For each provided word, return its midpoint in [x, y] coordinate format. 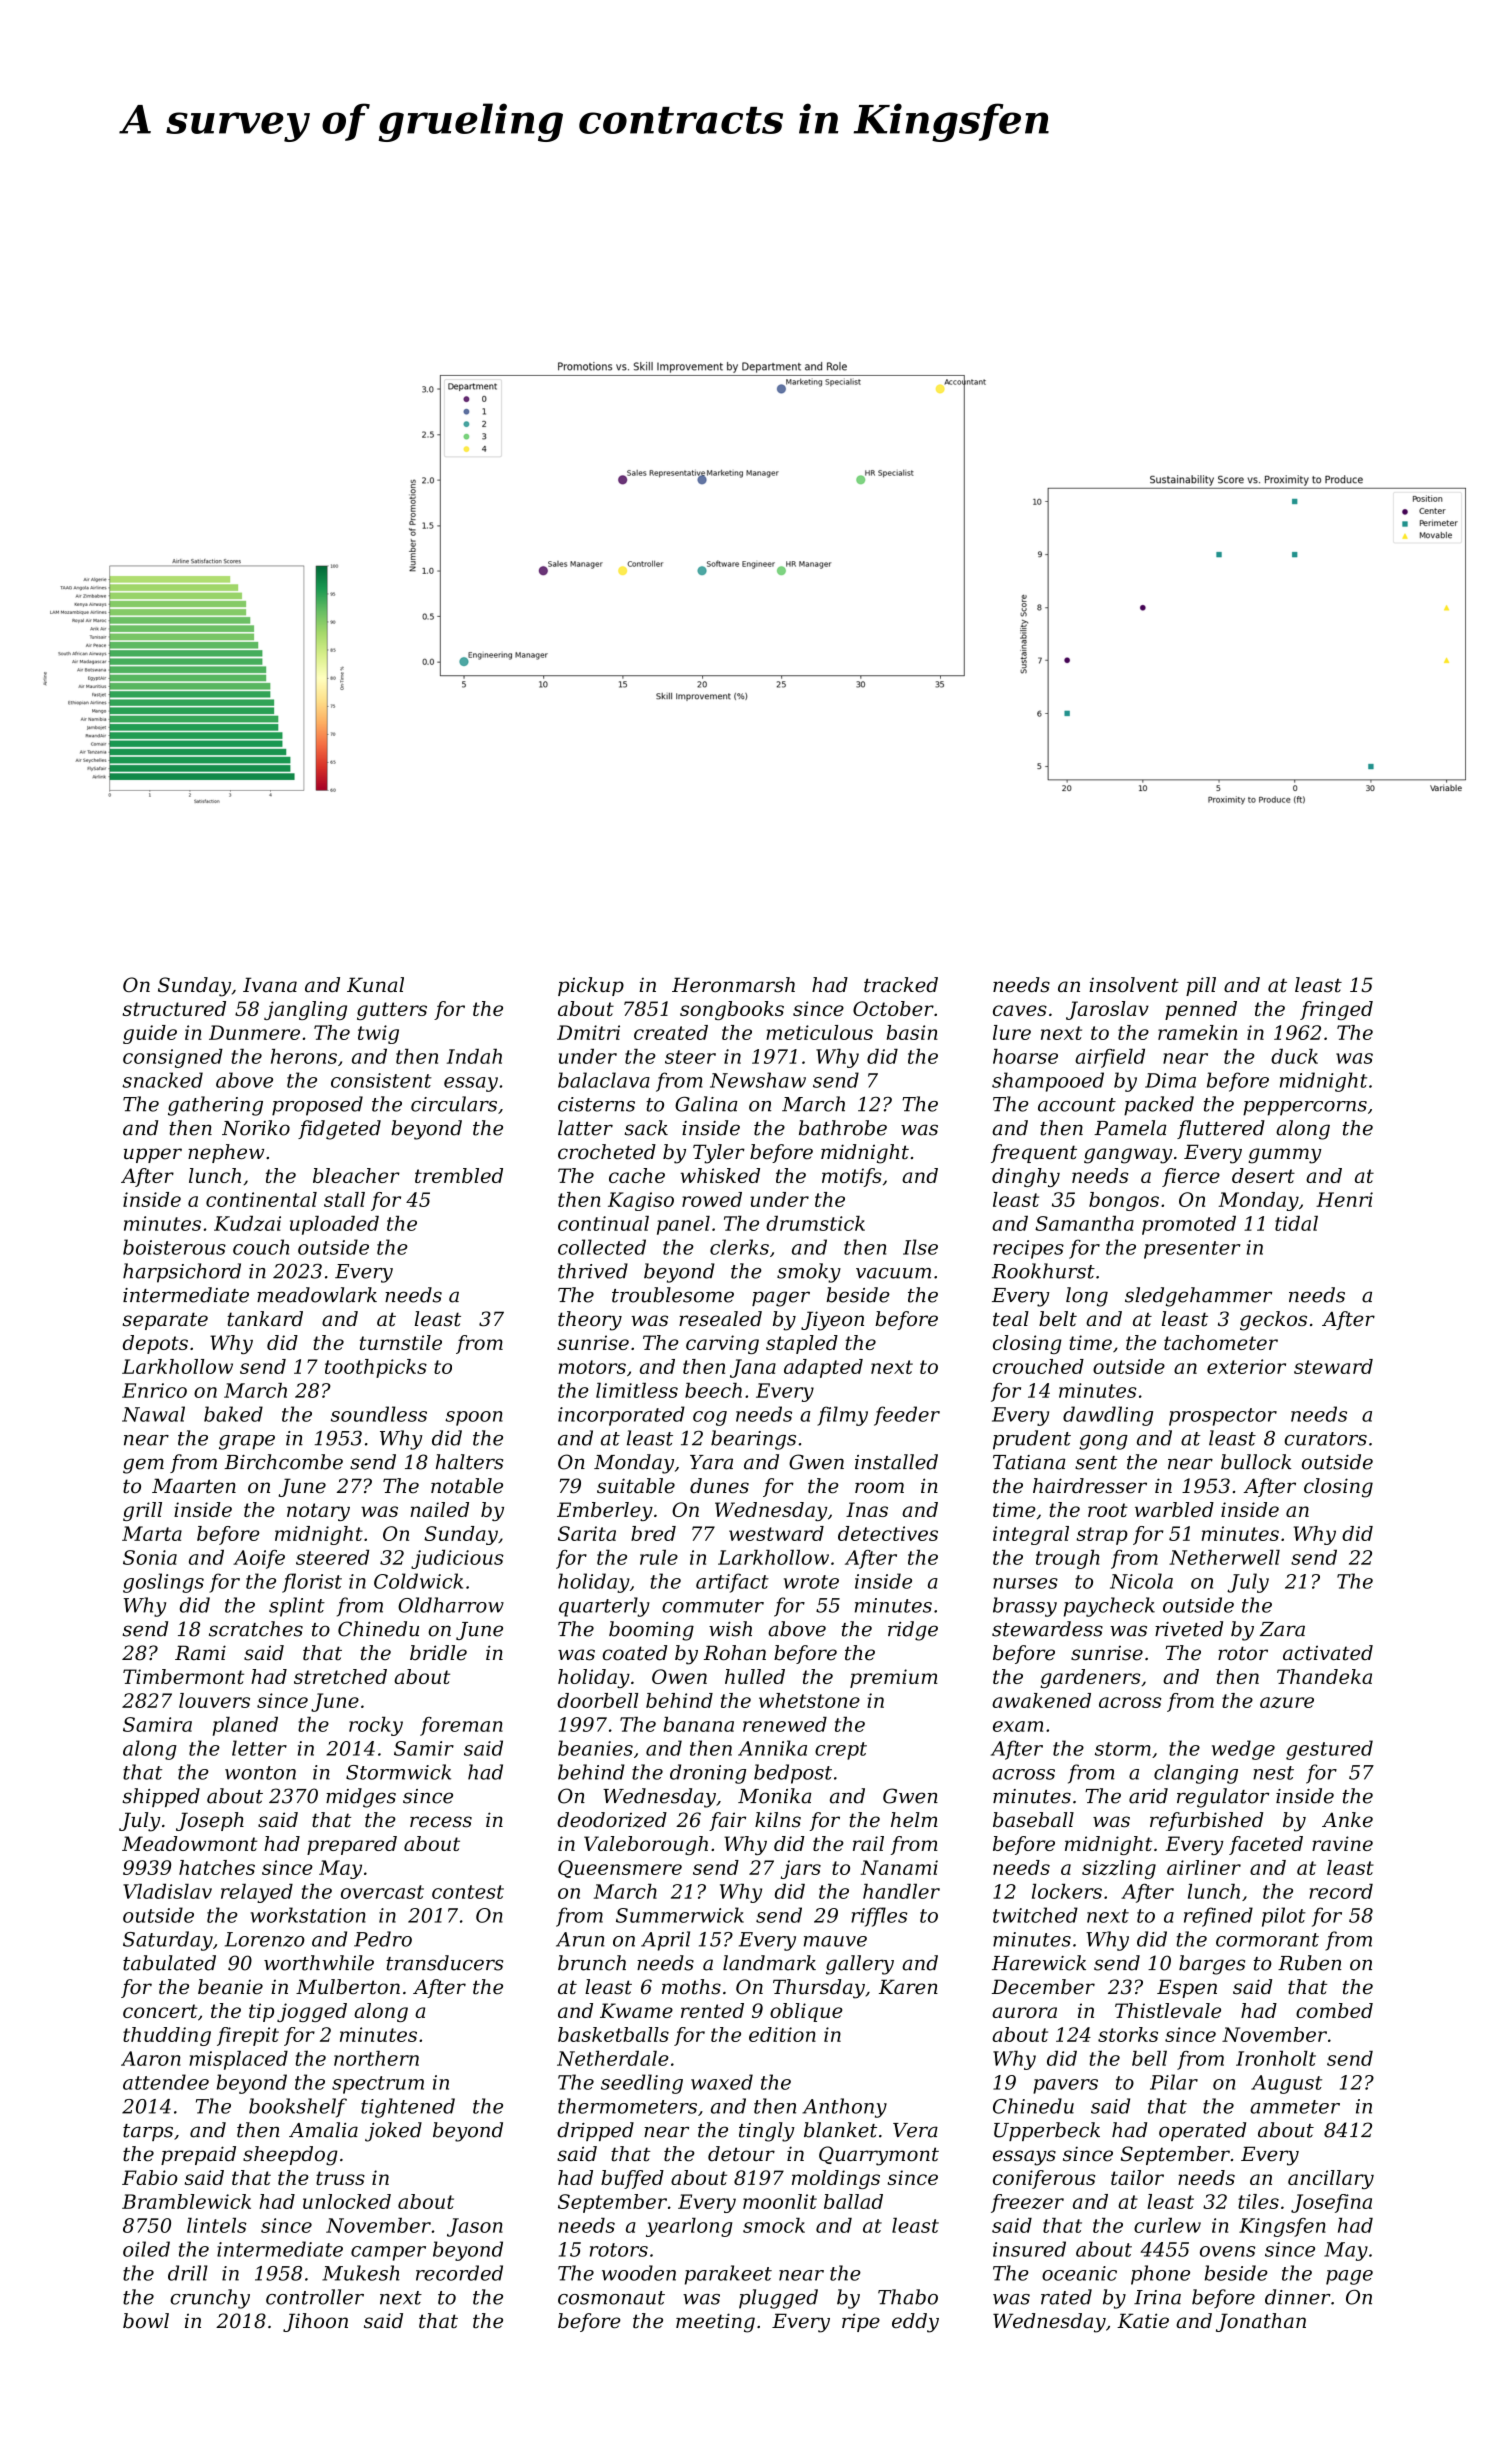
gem [143, 1466]
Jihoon [315, 2322]
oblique [806, 2012]
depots [155, 1344]
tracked [901, 985]
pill [1201, 986]
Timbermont [183, 1676]
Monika [774, 1796]
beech [713, 1390]
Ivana [270, 984]
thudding [167, 2036]
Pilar [1174, 2082]
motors [592, 1367]
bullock [1256, 1462]
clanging [1196, 1774]
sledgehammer [1198, 1297]
